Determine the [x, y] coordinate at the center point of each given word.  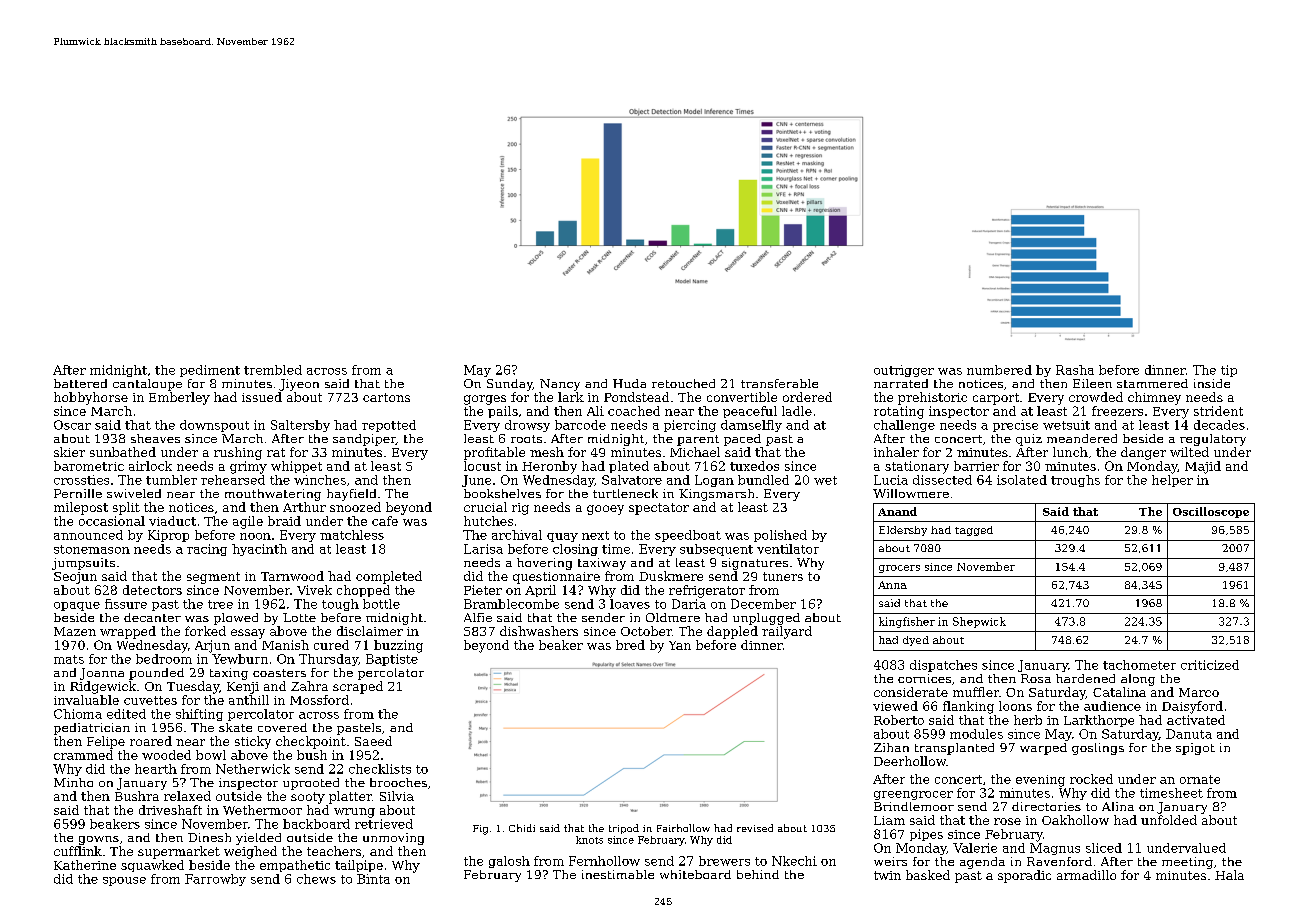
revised [755, 828]
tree [220, 604]
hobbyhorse [91, 398]
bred [630, 645]
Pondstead [636, 397]
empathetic [295, 866]
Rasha [1075, 370]
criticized [1210, 665]
